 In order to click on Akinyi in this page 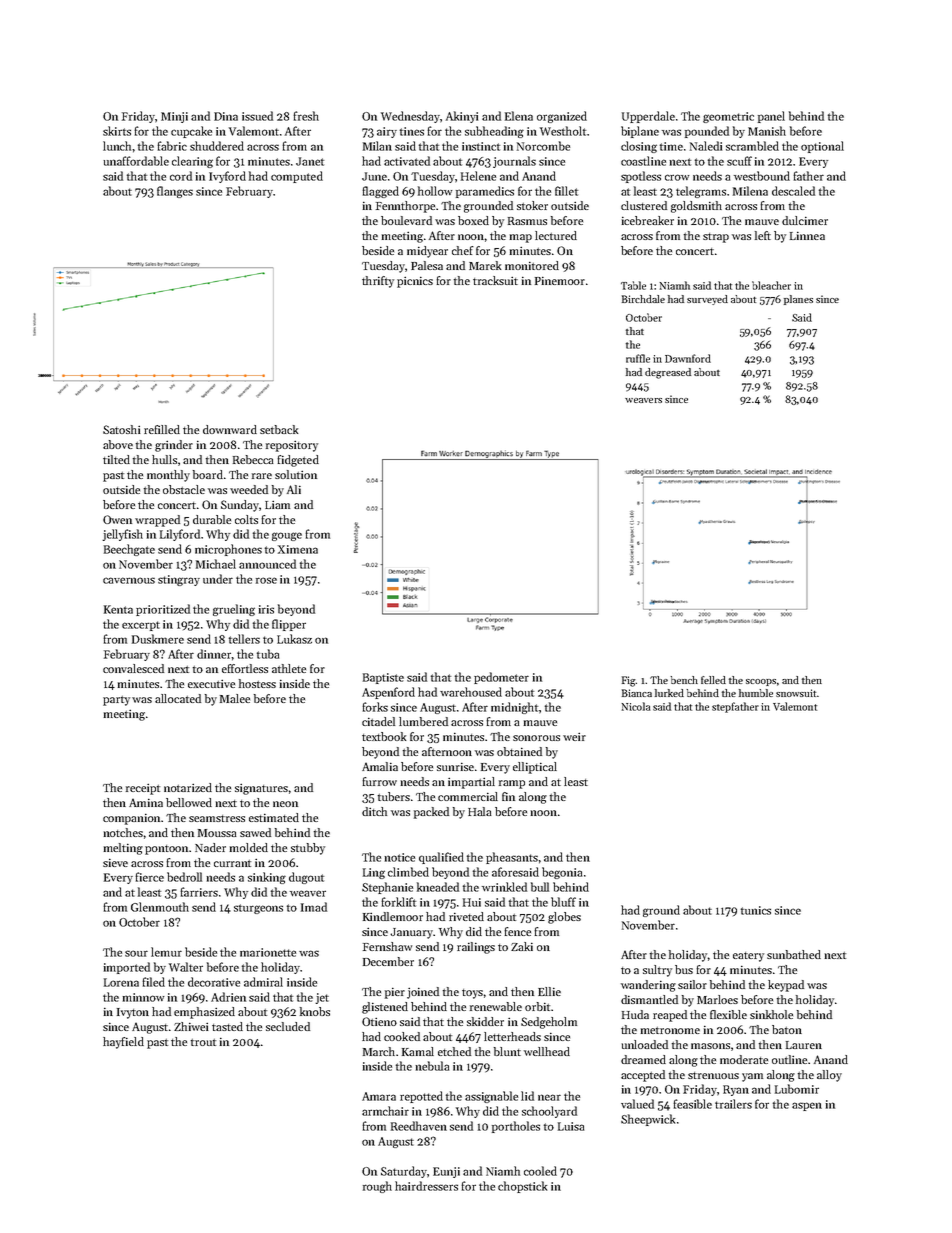, I will do `click(462, 117)`.
